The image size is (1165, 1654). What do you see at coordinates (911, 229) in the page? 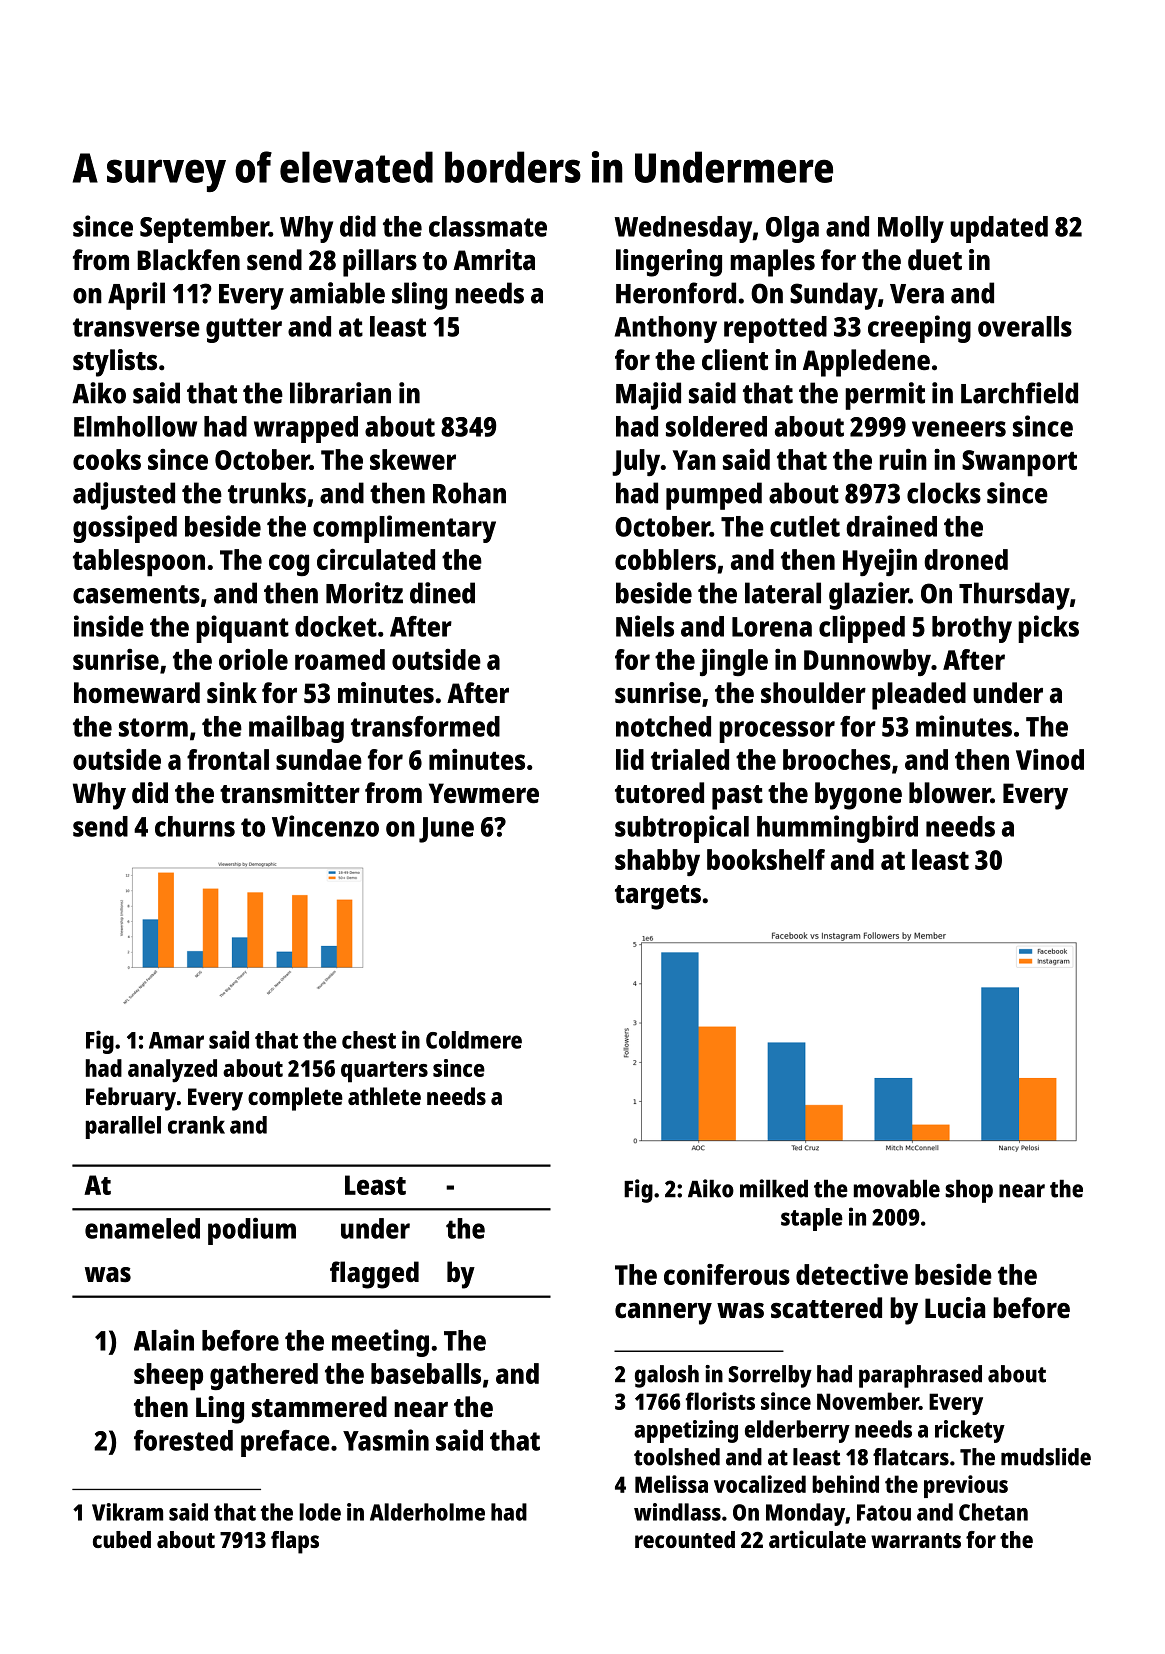
I see `Molly` at bounding box center [911, 229].
